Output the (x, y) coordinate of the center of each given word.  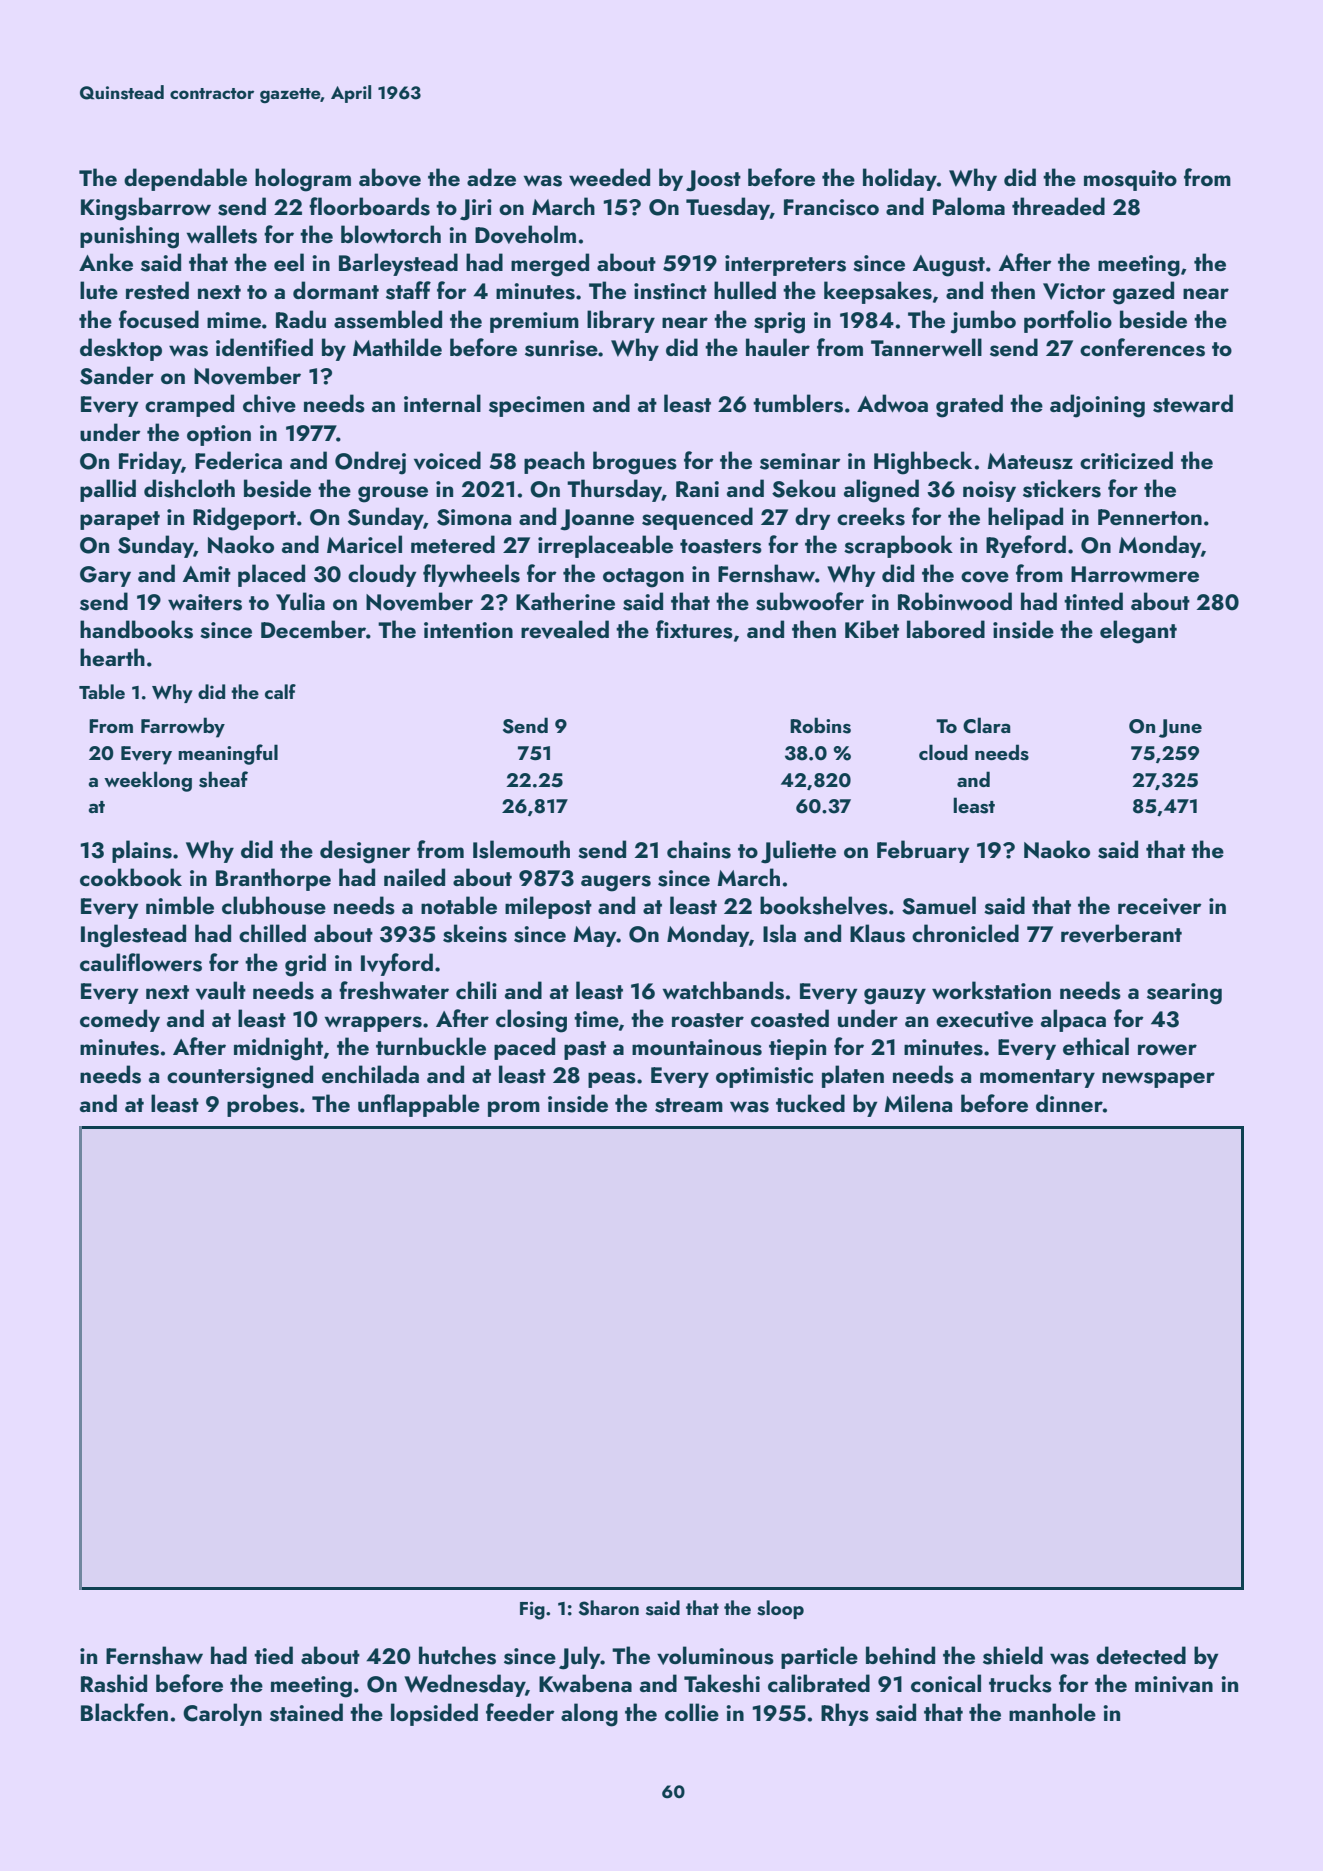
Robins (820, 725)
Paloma (969, 206)
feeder (520, 1712)
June (1180, 728)
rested (157, 290)
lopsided (434, 1714)
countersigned (240, 1077)
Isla (779, 933)
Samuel (939, 905)
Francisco (831, 207)
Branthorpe (273, 879)
